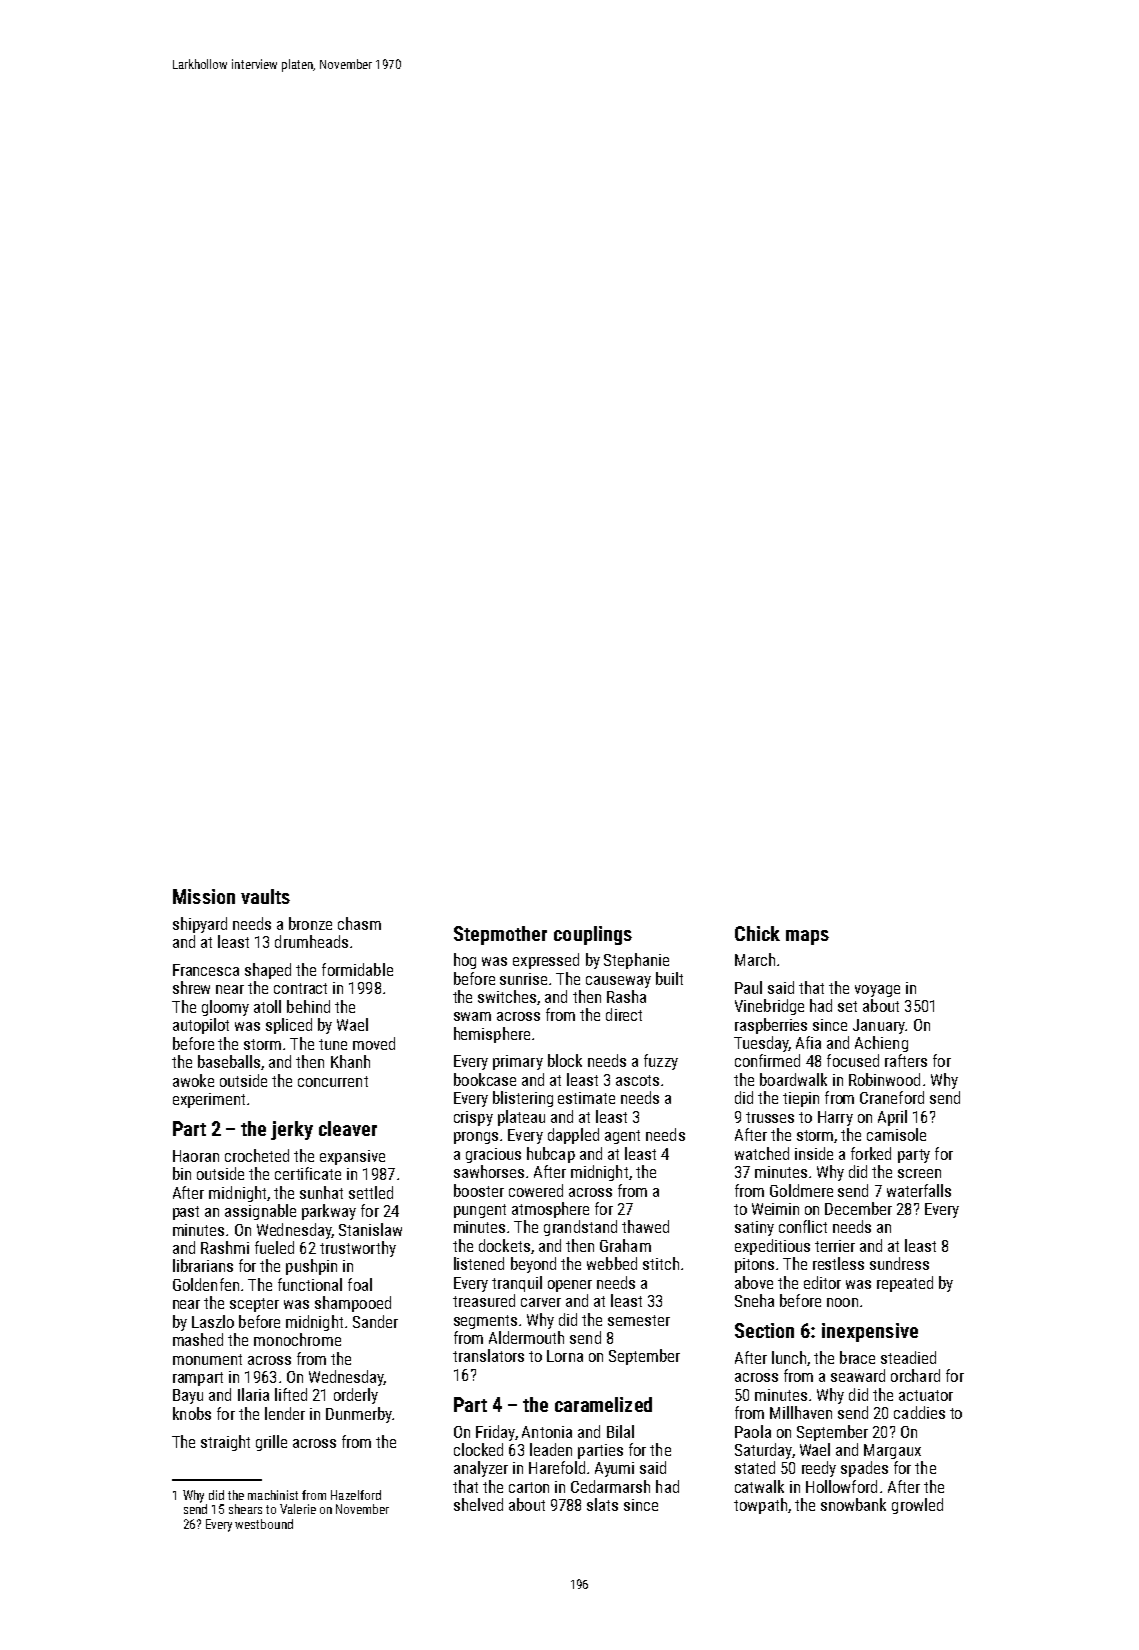  I want to click on Haoran, so click(196, 1156).
